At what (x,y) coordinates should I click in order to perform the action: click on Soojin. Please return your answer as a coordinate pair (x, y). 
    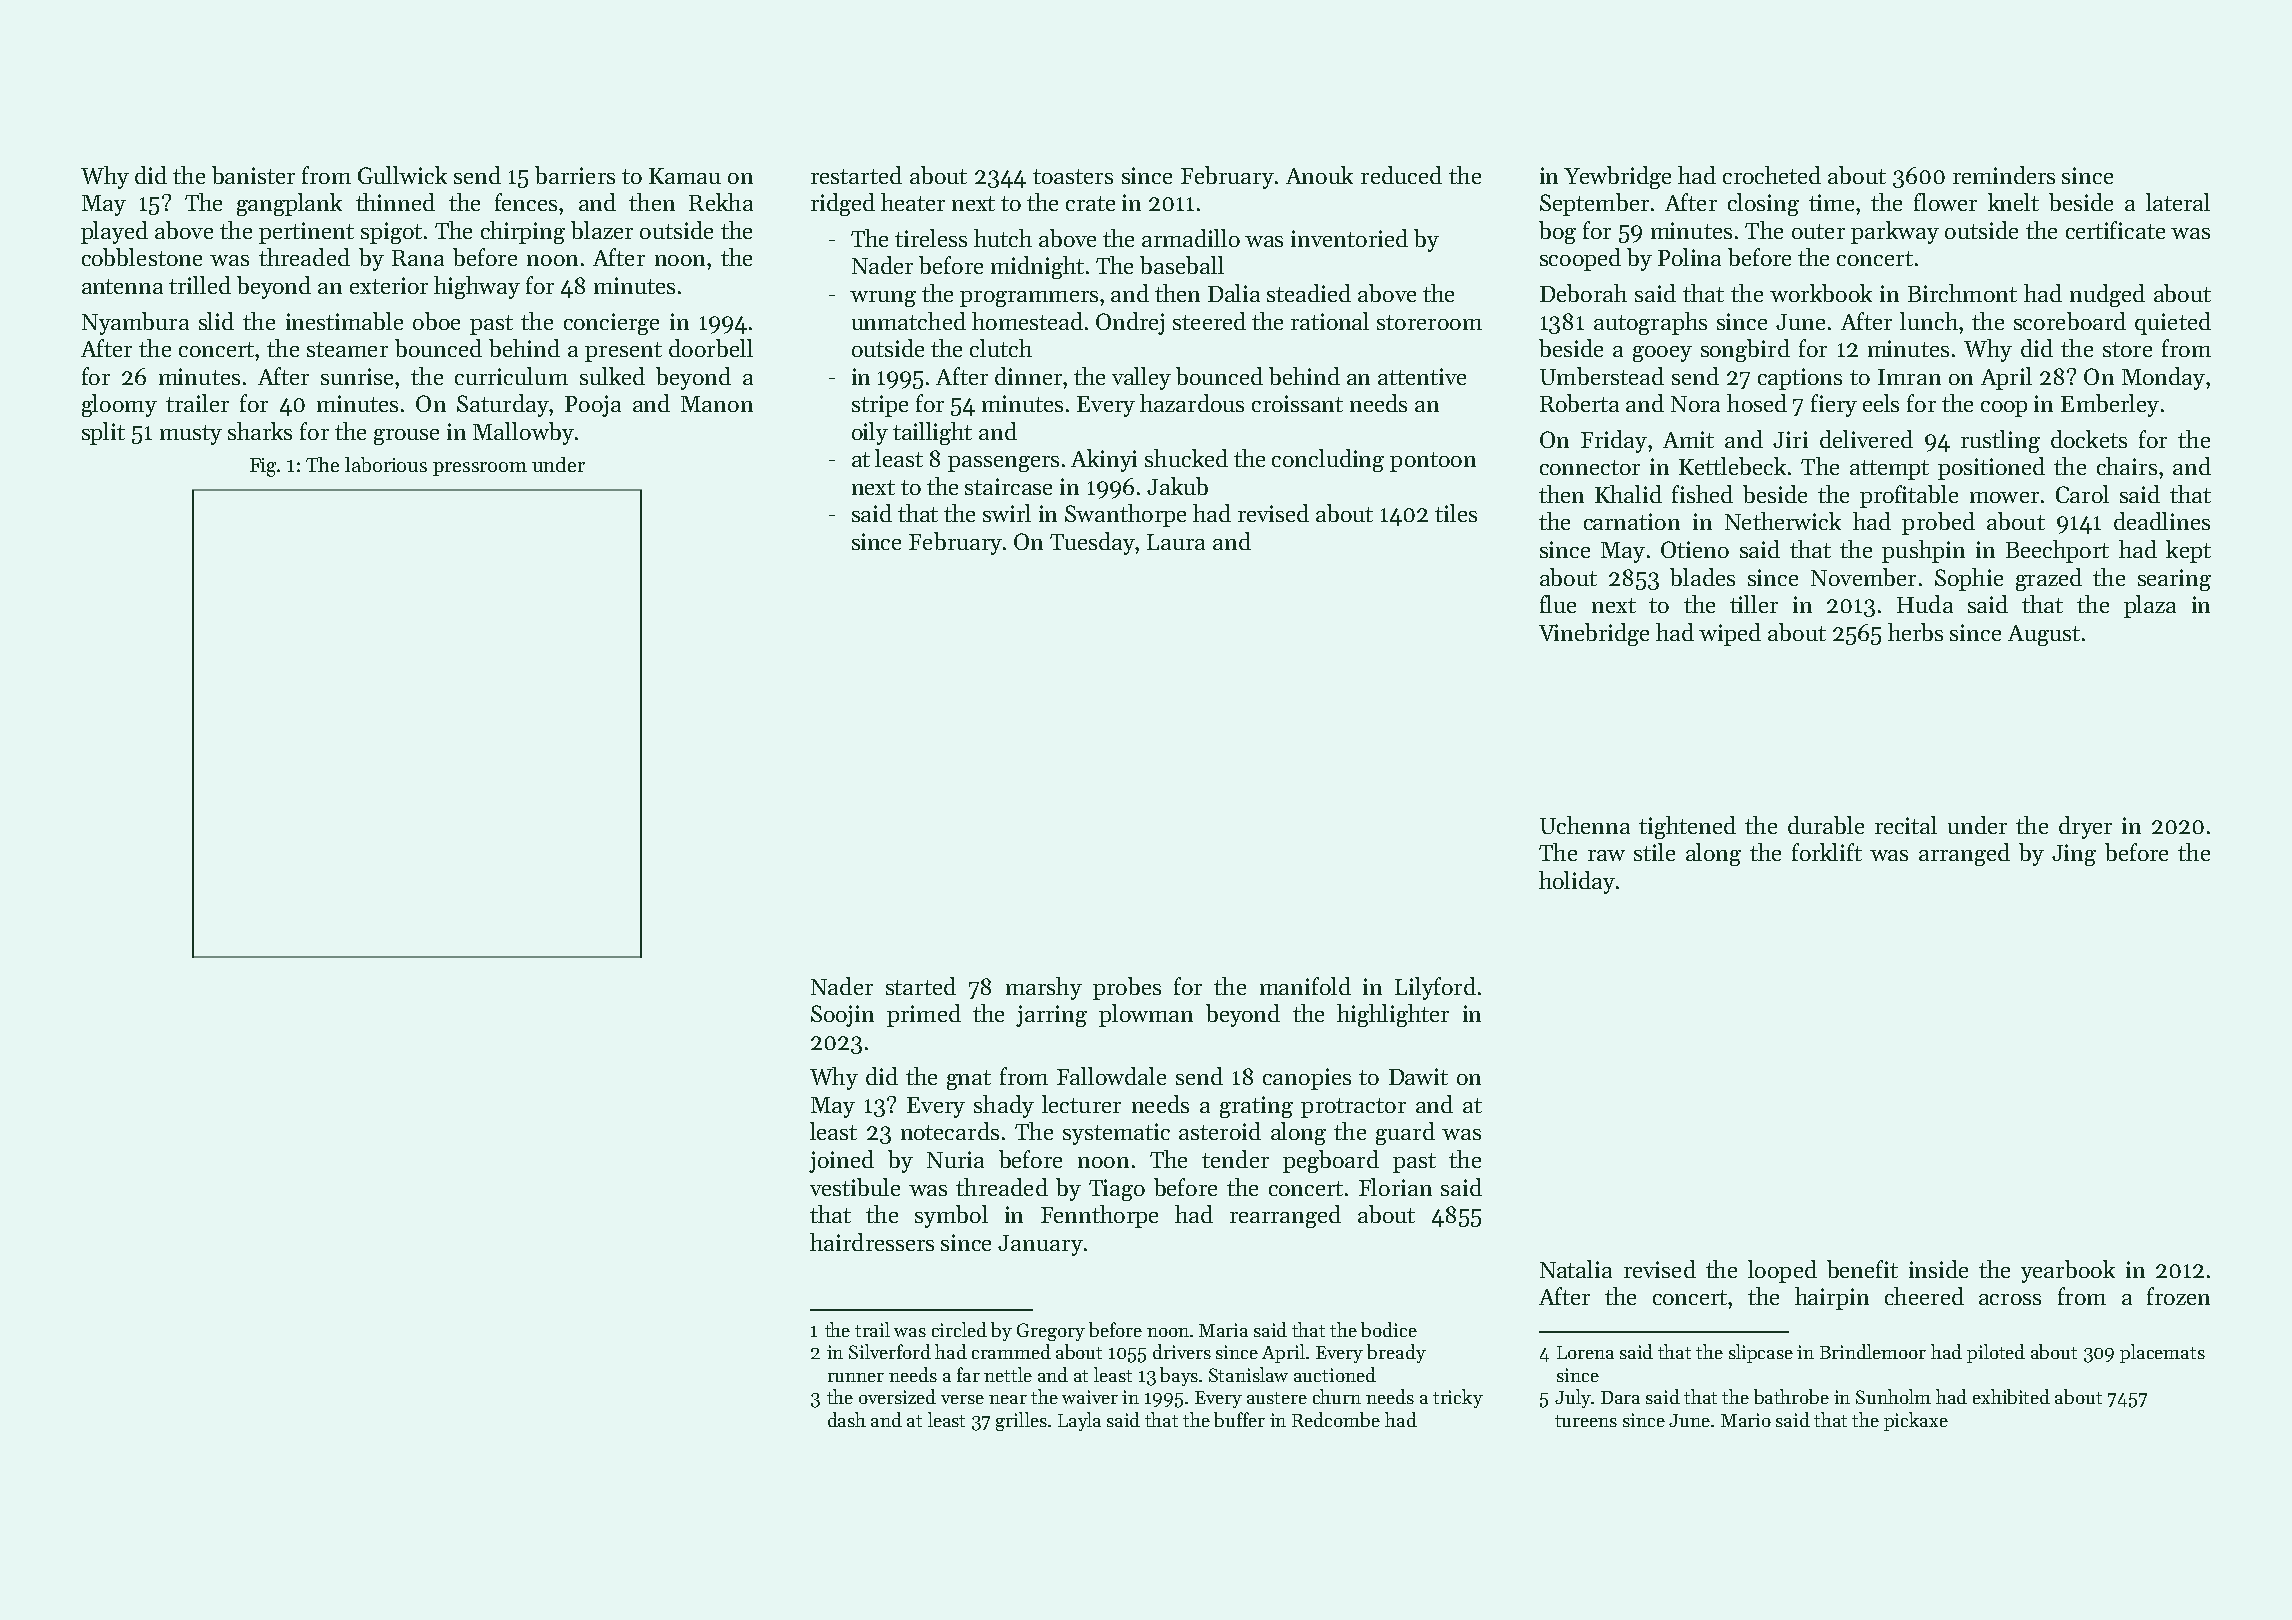
    Looking at the image, I should click on (842, 1016).
